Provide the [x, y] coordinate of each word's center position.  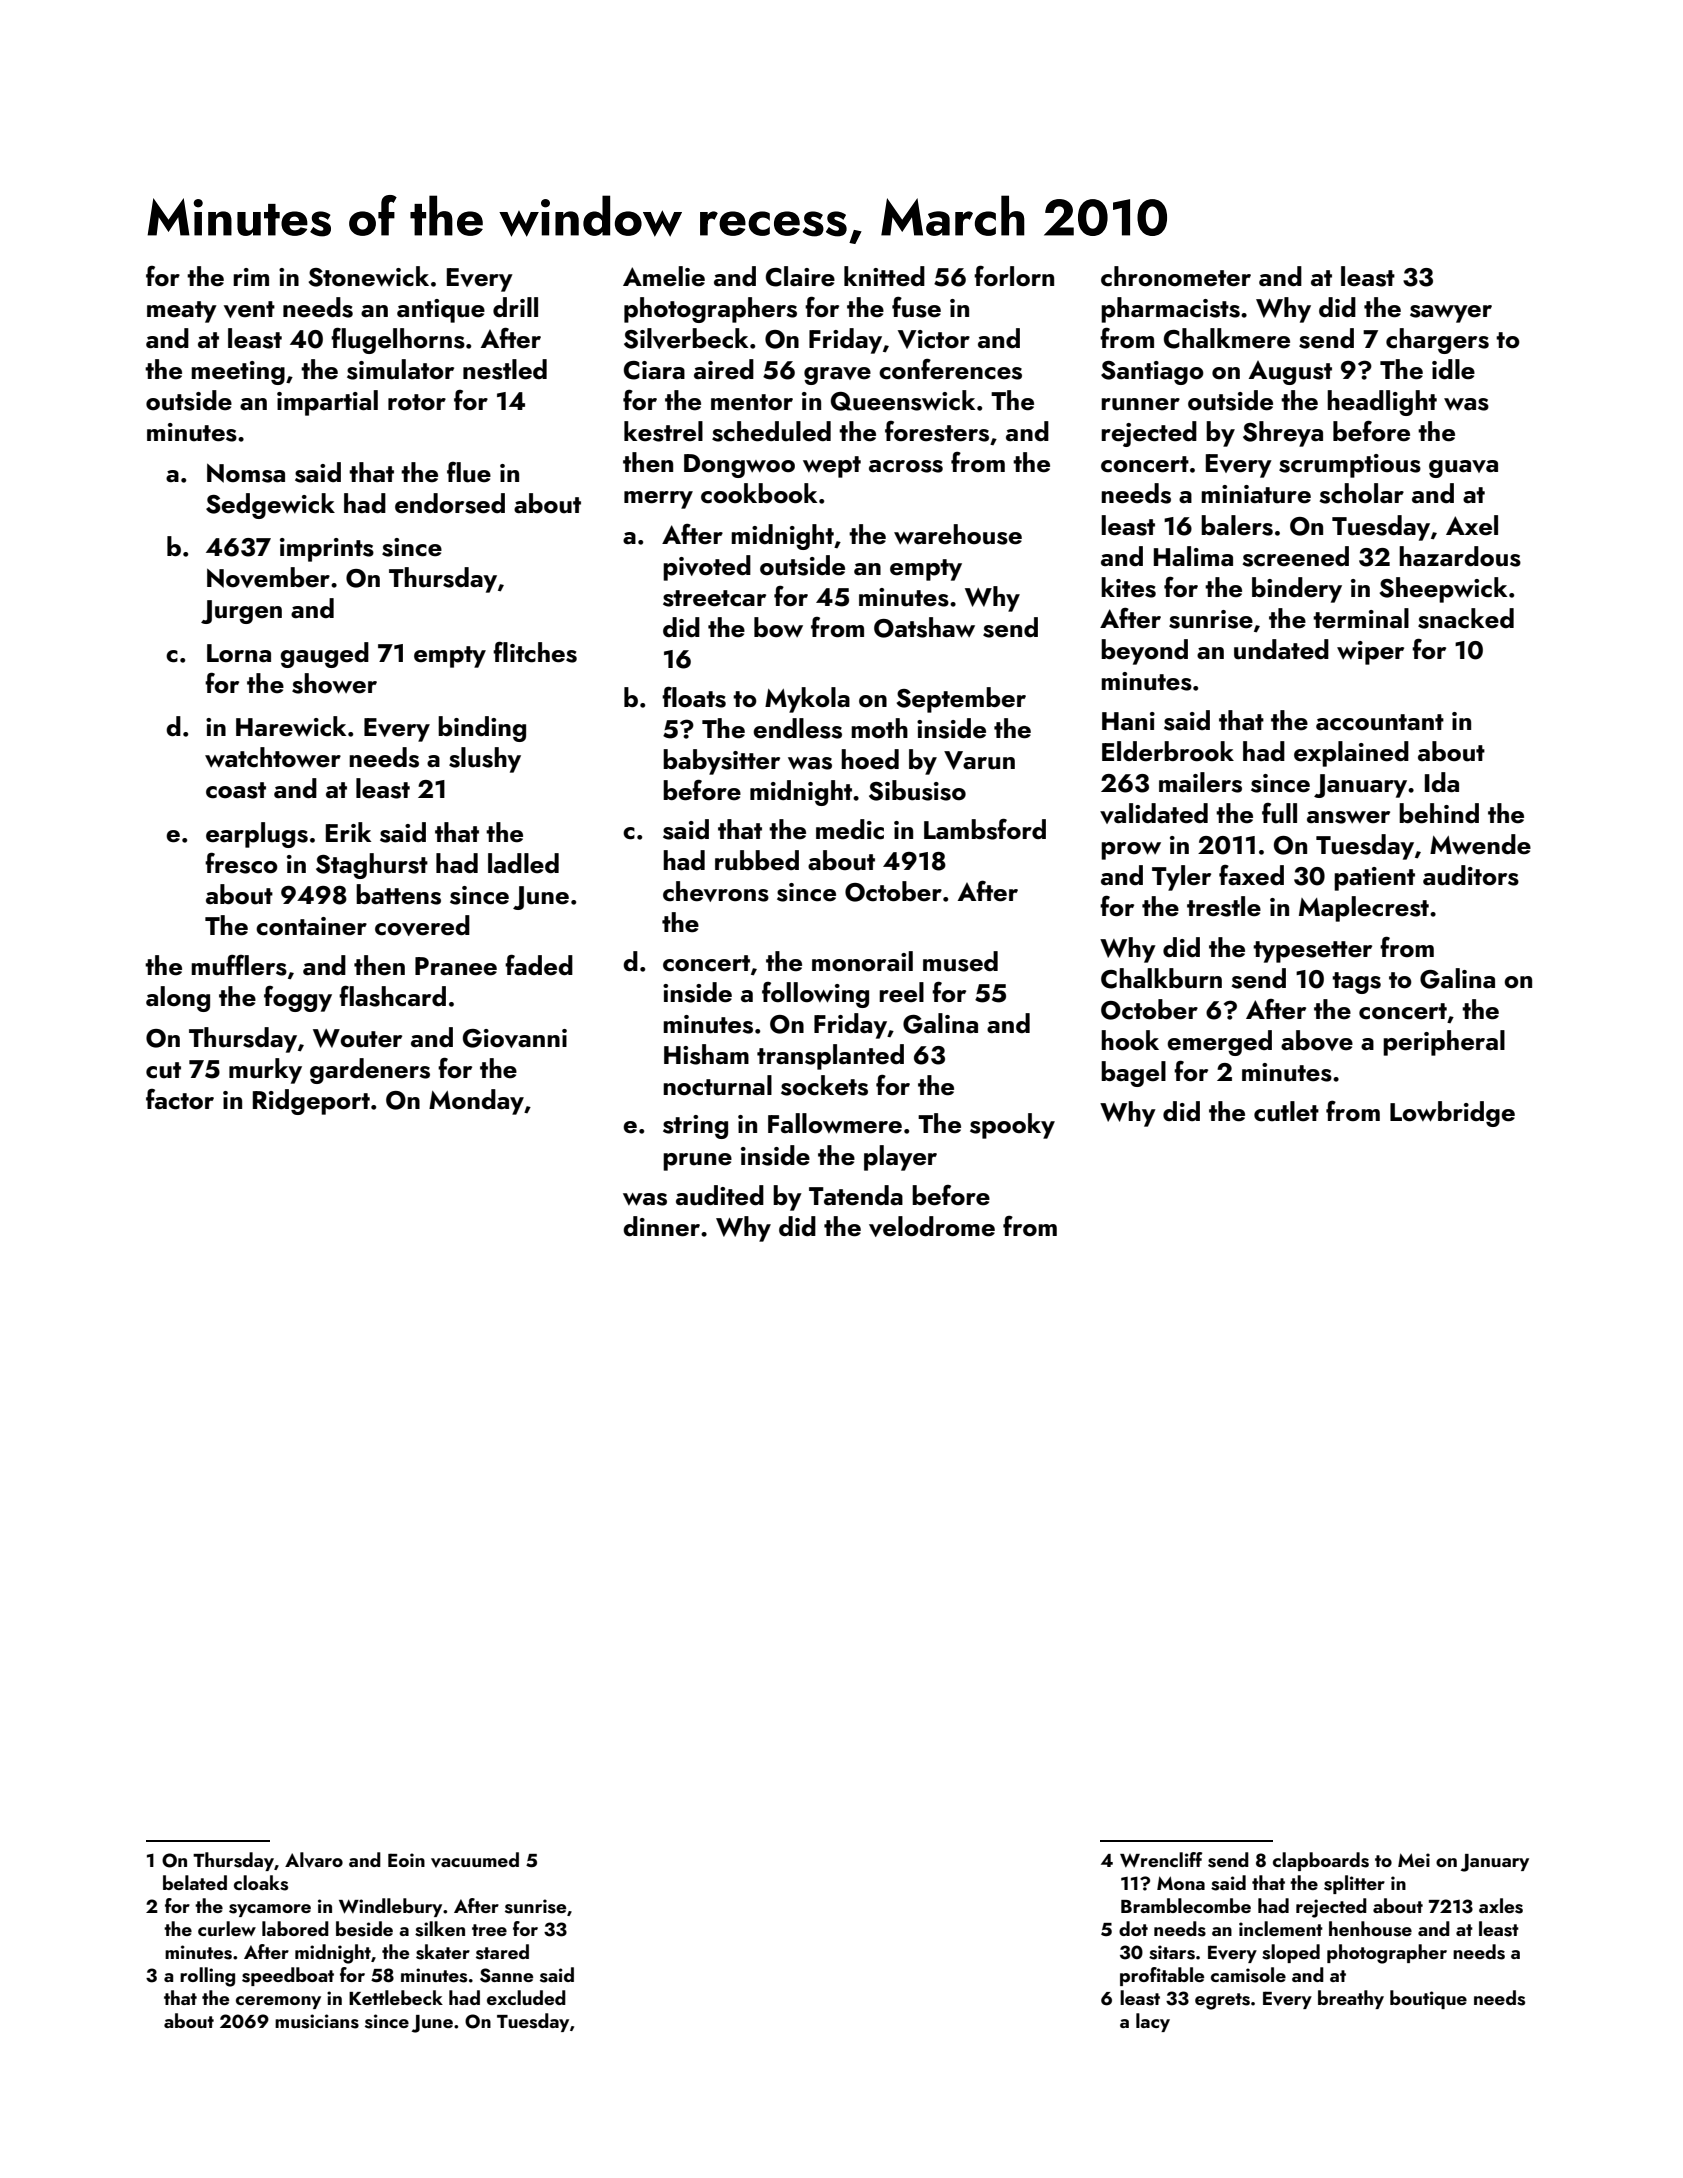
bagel [1133, 1074]
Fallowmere [835, 1123]
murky [265, 1071]
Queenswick [903, 400]
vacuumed [475, 1860]
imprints [327, 550]
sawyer [1451, 314]
